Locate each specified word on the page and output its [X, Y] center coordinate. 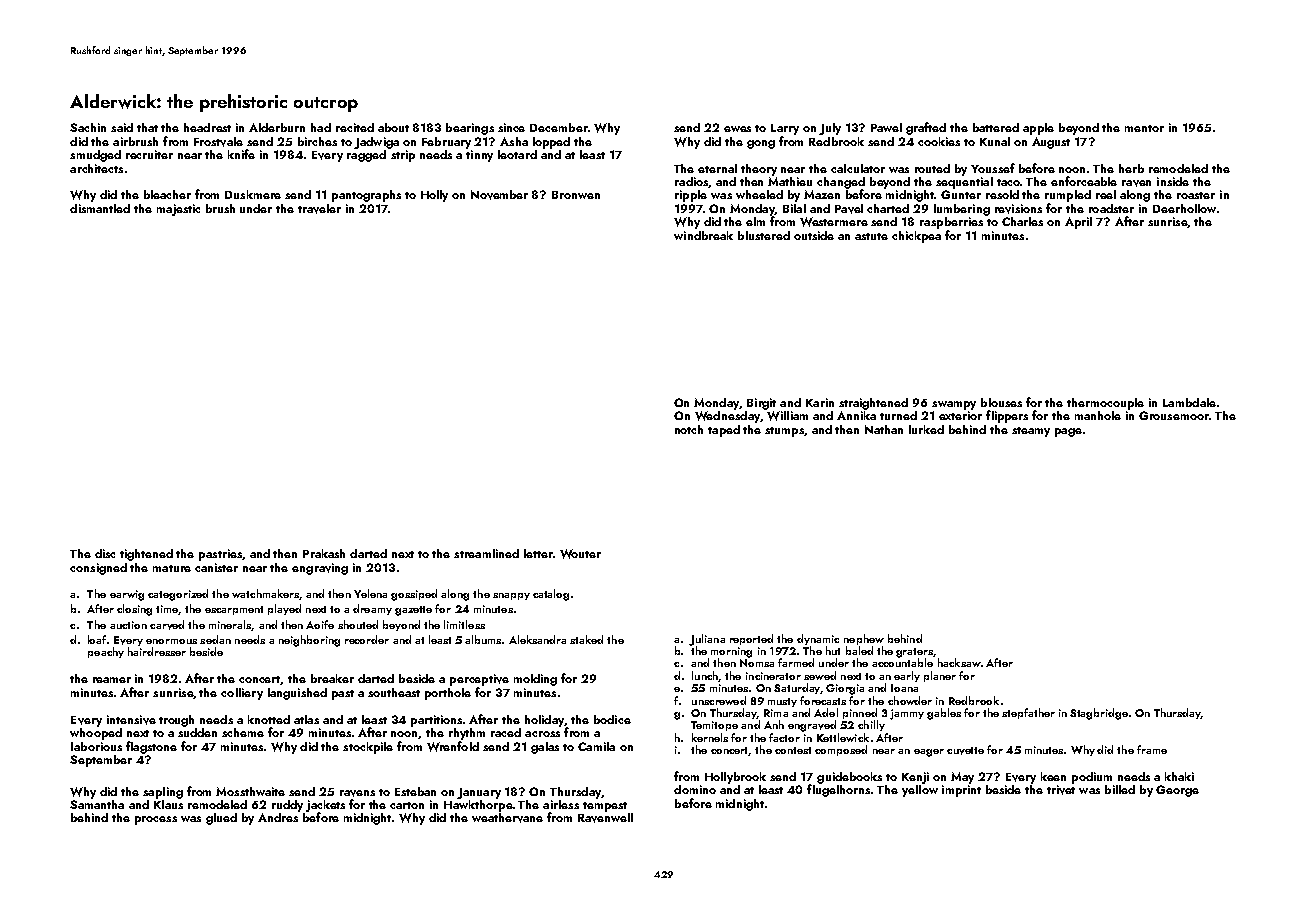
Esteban [415, 791]
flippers [1007, 416]
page [1068, 432]
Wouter [580, 554]
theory [759, 170]
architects [96, 168]
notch [689, 429]
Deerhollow [1184, 208]
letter [538, 553]
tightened [146, 555]
